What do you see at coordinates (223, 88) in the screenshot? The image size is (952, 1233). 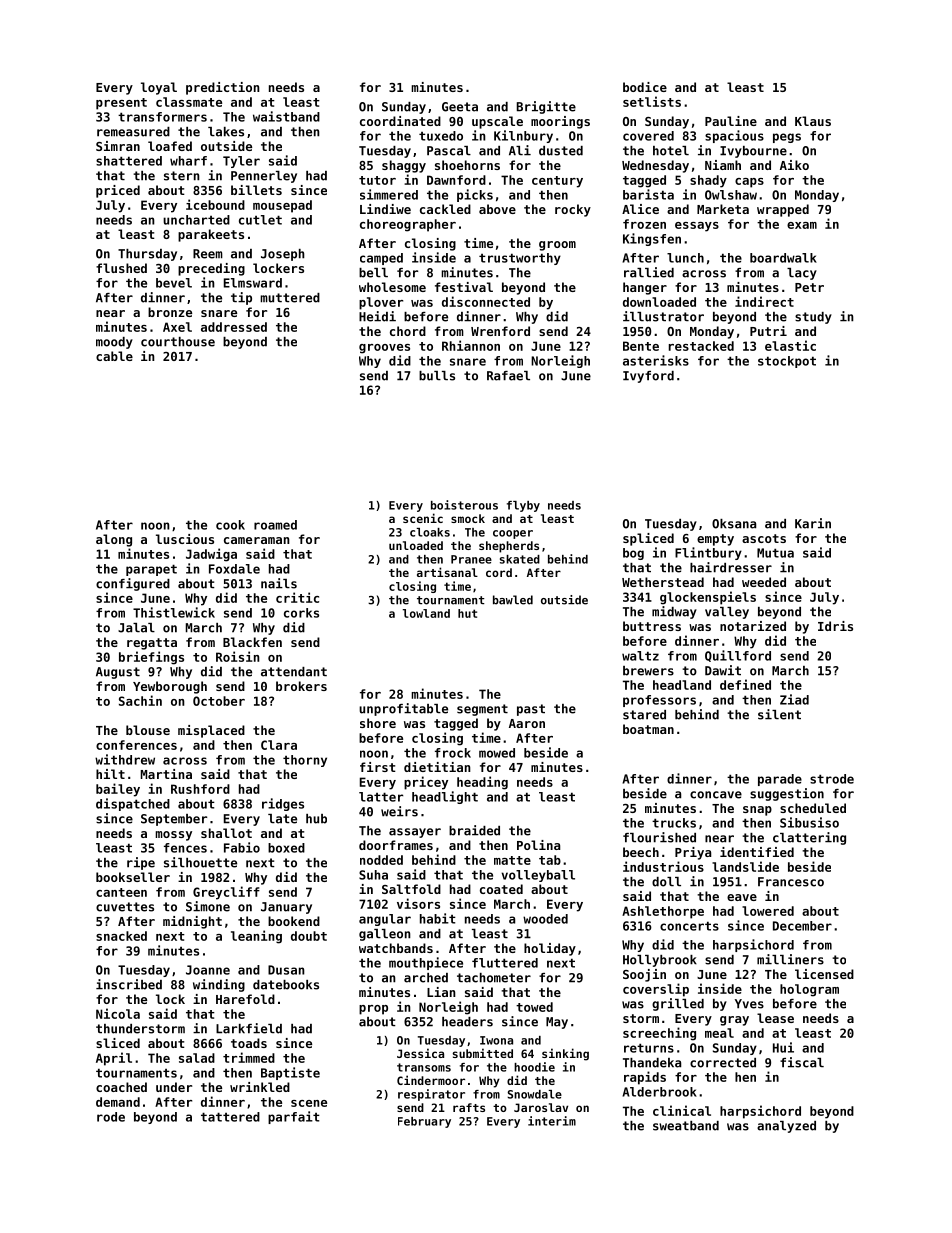 I see `prediction` at bounding box center [223, 88].
